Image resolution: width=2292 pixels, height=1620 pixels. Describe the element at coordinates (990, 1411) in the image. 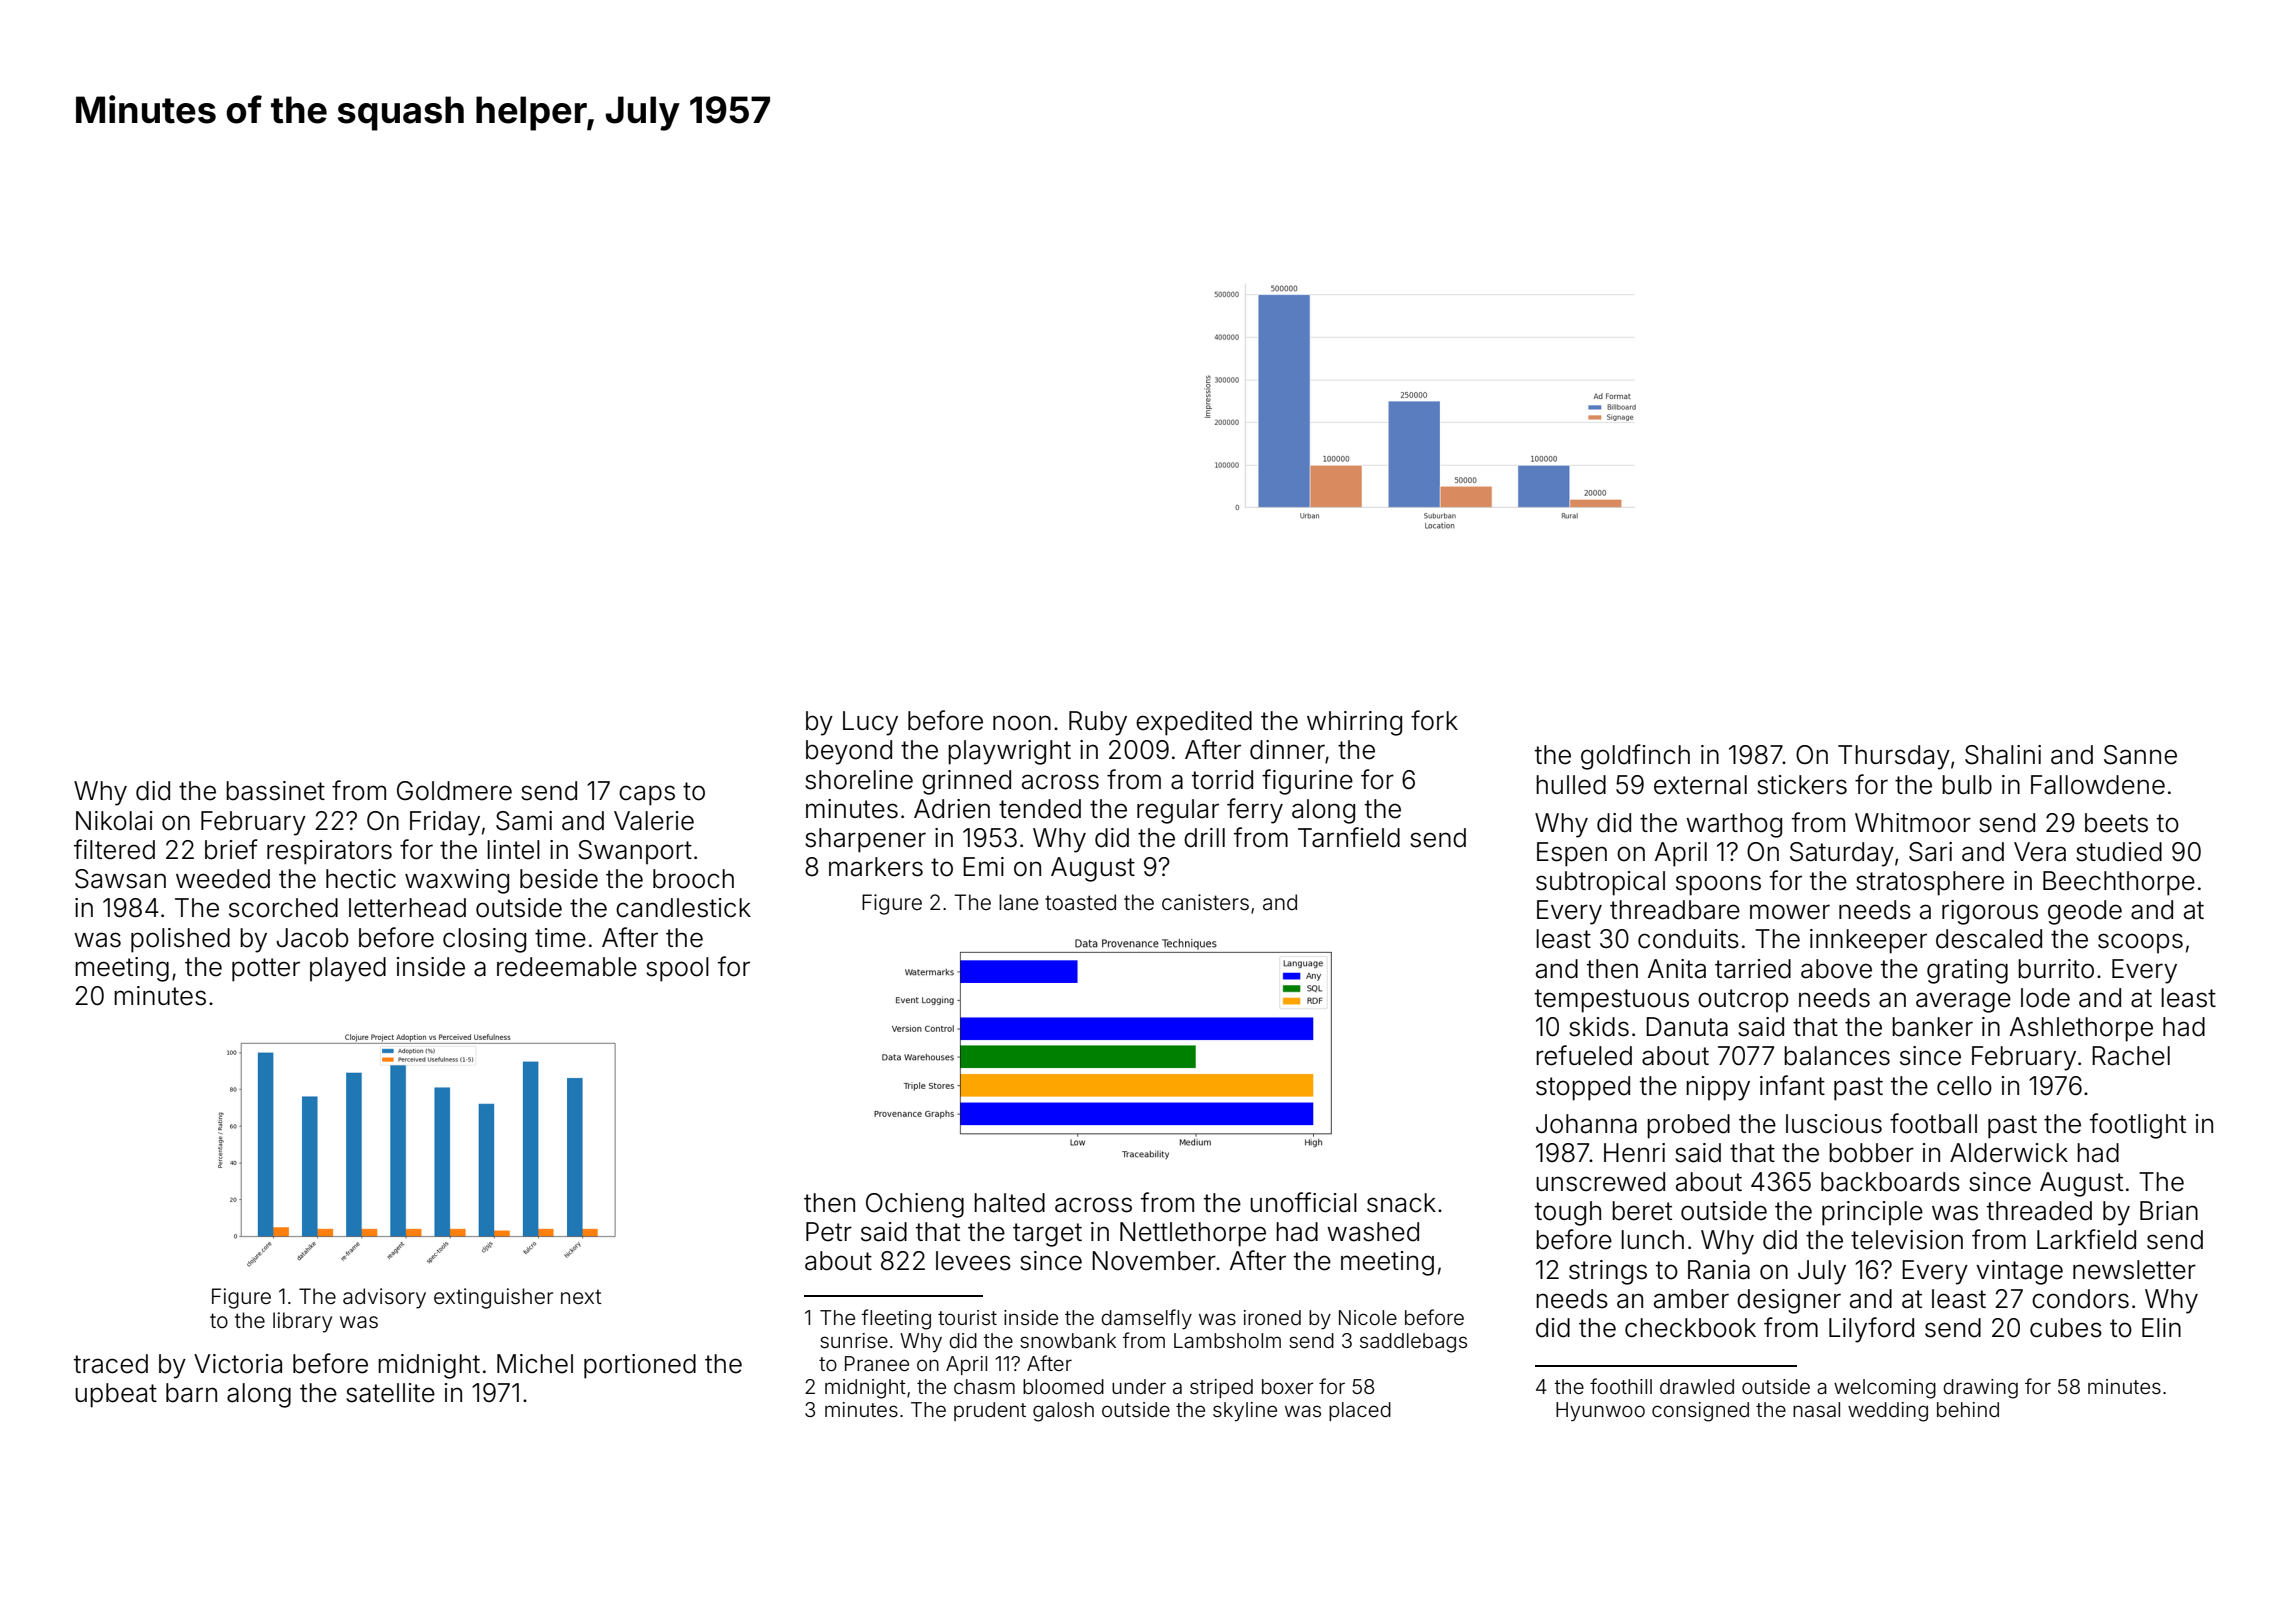

I see `prudent` at that location.
